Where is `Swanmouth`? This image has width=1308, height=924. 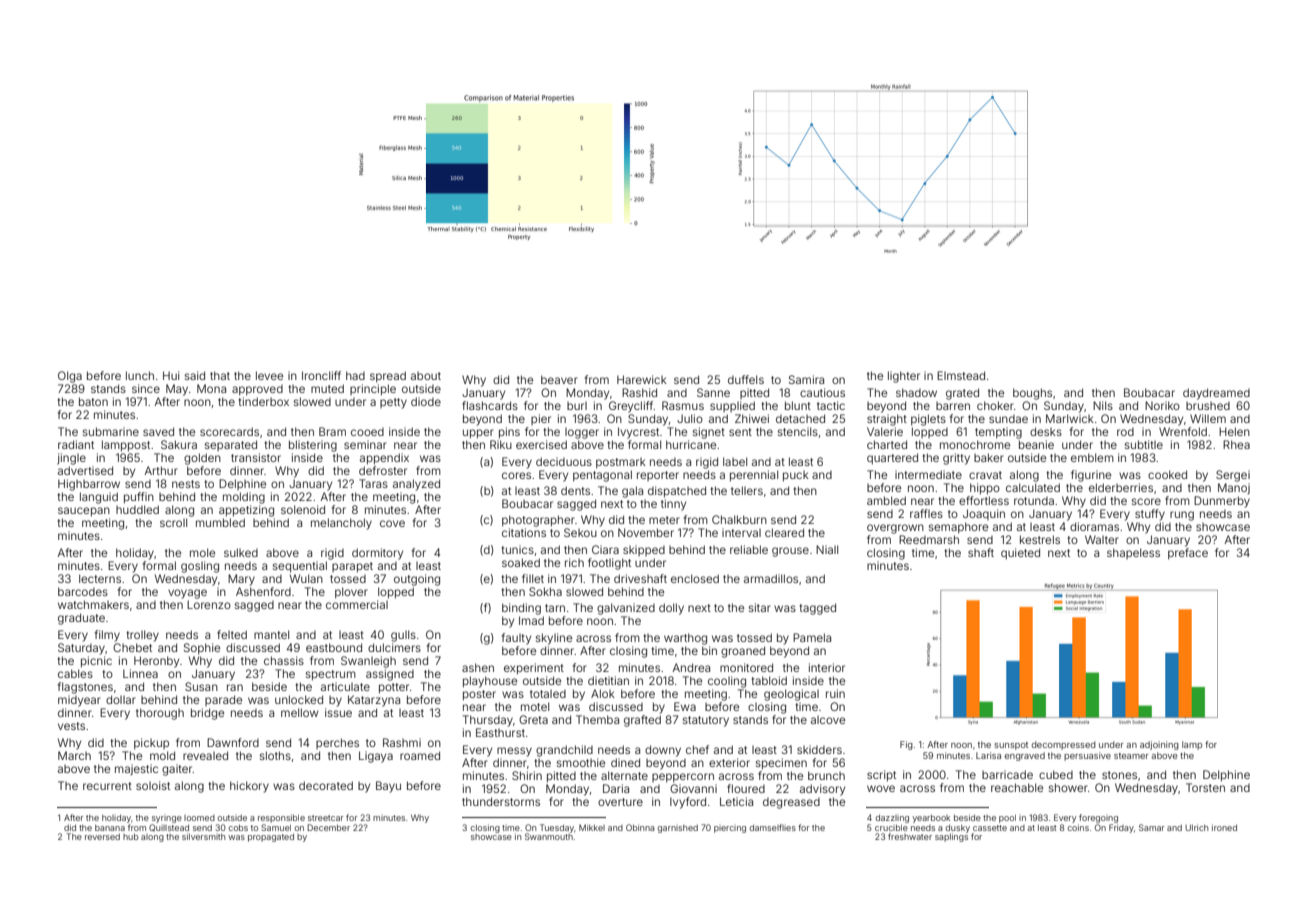
Swanmouth is located at coordinates (549, 836).
